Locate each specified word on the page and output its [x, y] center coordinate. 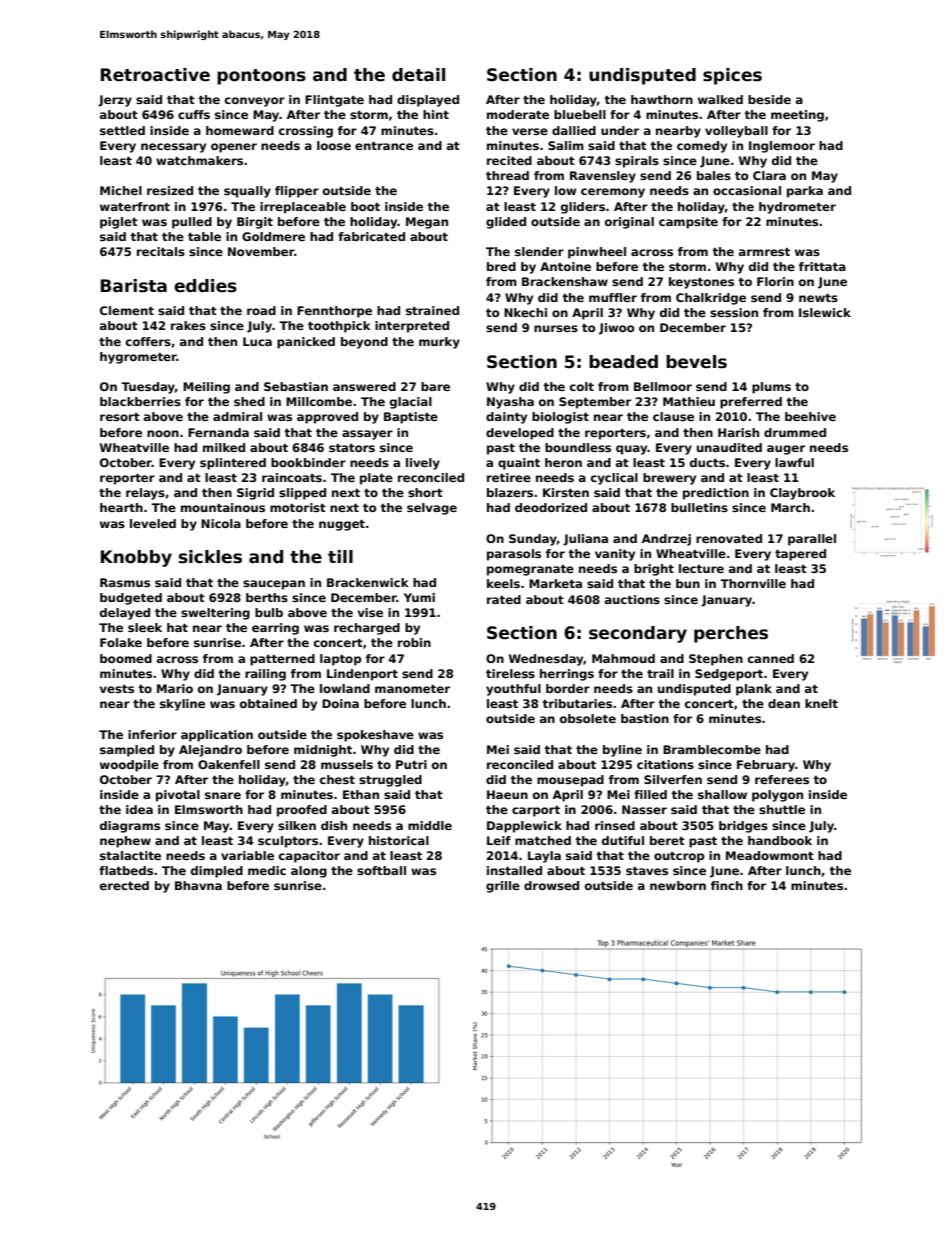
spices [732, 76]
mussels [347, 764]
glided [506, 223]
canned [771, 658]
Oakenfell [229, 764]
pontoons [261, 77]
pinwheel [597, 253]
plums [771, 388]
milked [224, 447]
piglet [119, 223]
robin [414, 642]
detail [418, 75]
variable [247, 855]
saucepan [274, 585]
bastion [645, 718]
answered [364, 386]
